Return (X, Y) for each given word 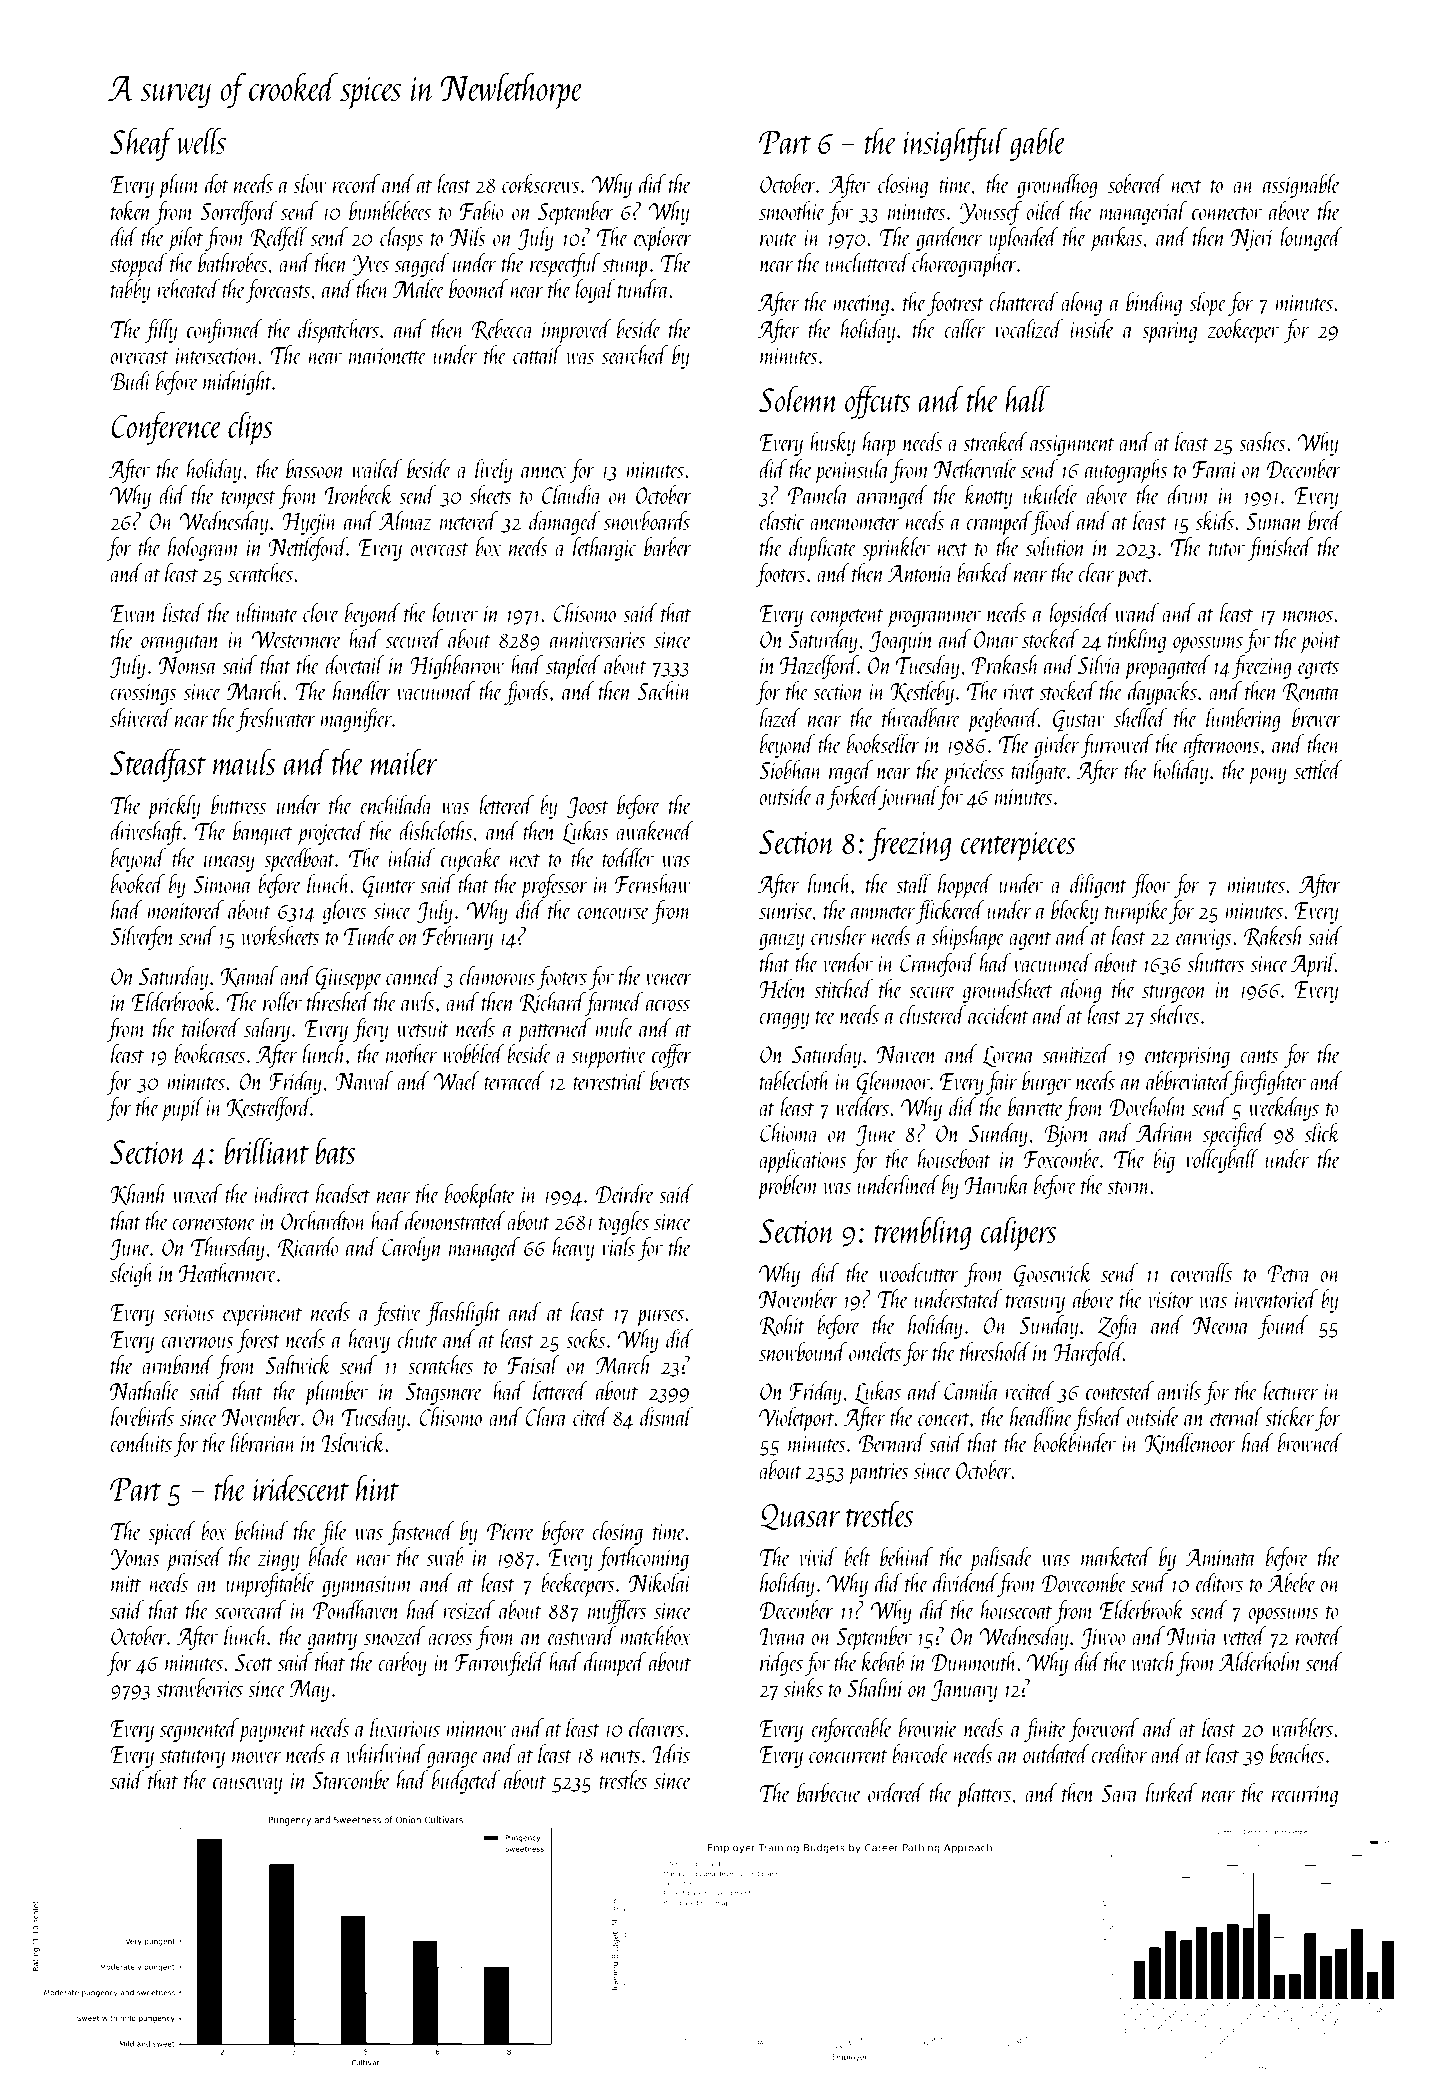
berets (670, 1080)
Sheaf (142, 144)
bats (335, 1151)
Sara (1120, 1793)
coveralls (1201, 1272)
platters (983, 1795)
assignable (1301, 186)
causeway (247, 1785)
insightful (955, 144)
